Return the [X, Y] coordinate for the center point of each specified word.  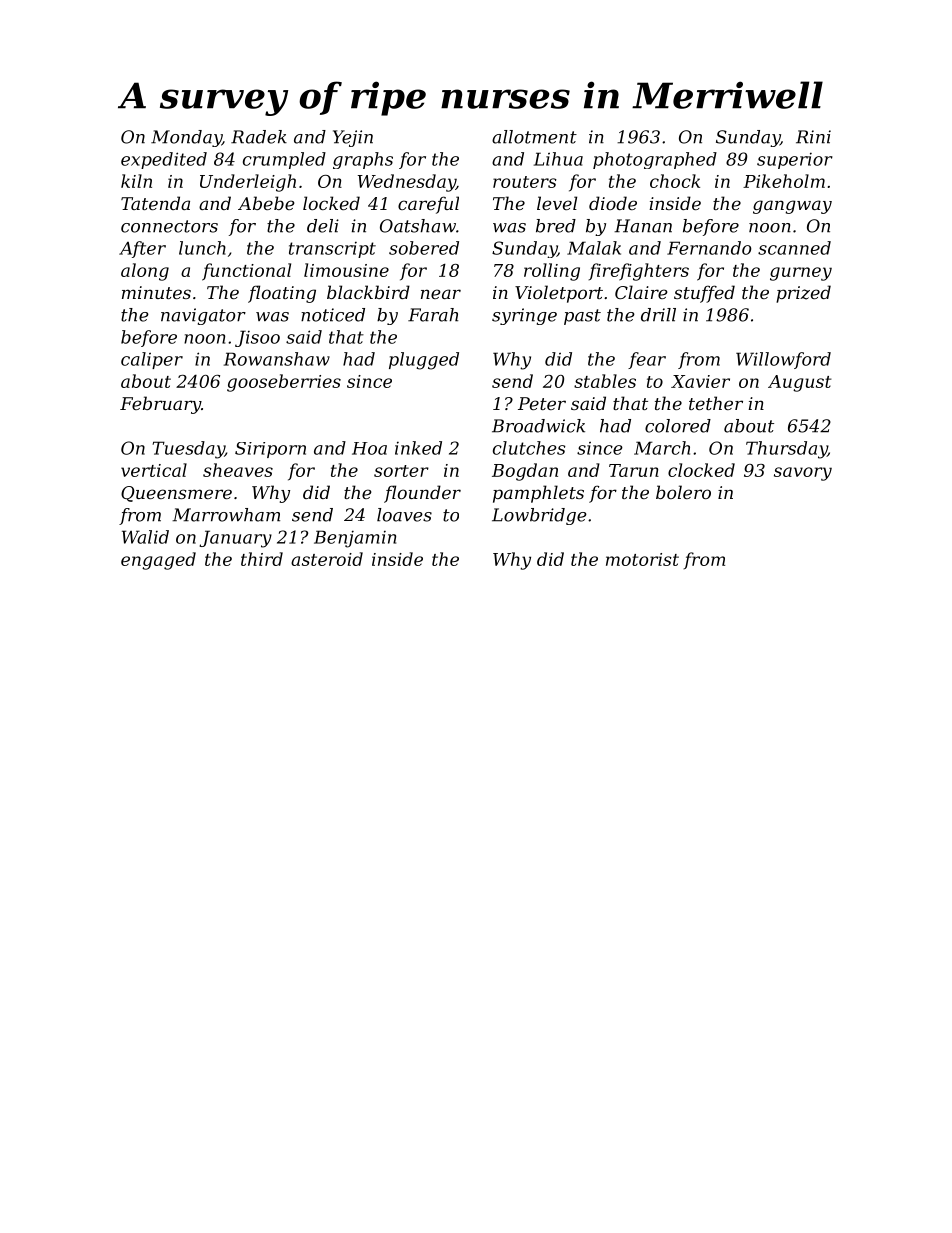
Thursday [786, 450]
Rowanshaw [277, 359]
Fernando [709, 248]
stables [605, 381]
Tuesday [188, 450]
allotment [534, 137]
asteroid [327, 559]
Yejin [353, 138]
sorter [401, 471]
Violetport [559, 294]
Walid [145, 537]
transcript [332, 250]
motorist [642, 559]
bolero [683, 492]
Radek [259, 137]
